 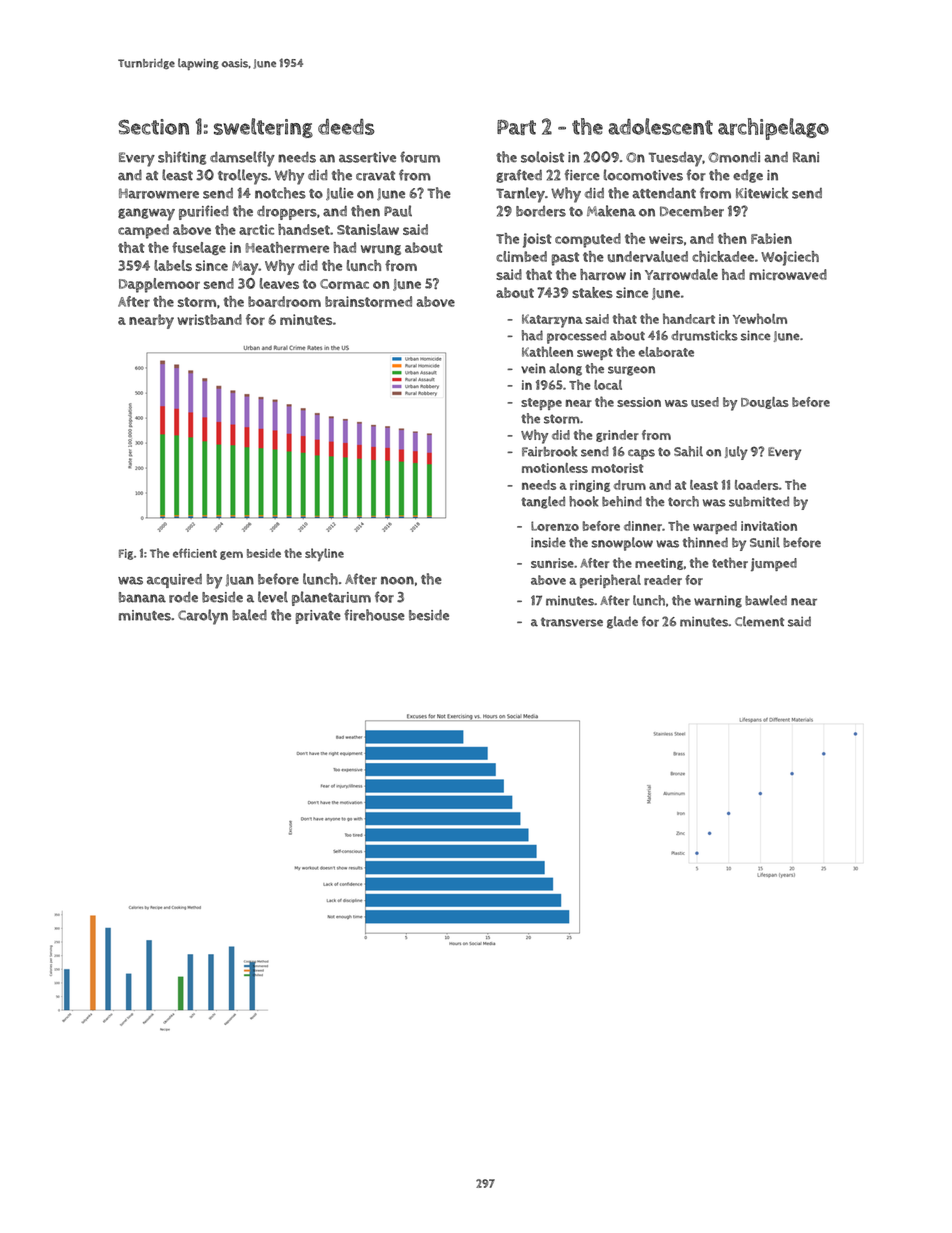 What do you see at coordinates (771, 238) in the document?
I see `Fabien` at bounding box center [771, 238].
